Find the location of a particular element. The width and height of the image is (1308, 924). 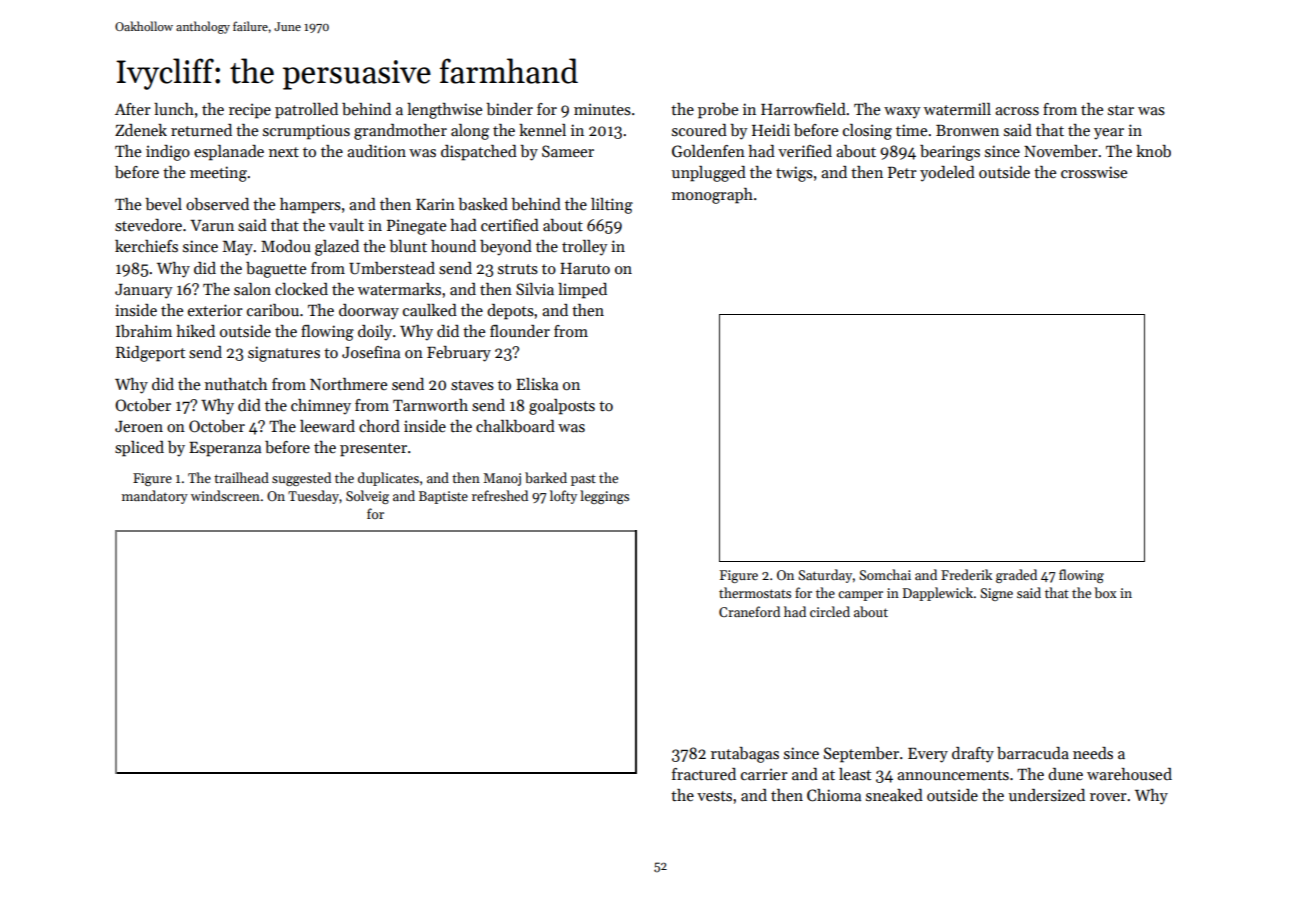

Tuesday is located at coordinates (313, 497).
